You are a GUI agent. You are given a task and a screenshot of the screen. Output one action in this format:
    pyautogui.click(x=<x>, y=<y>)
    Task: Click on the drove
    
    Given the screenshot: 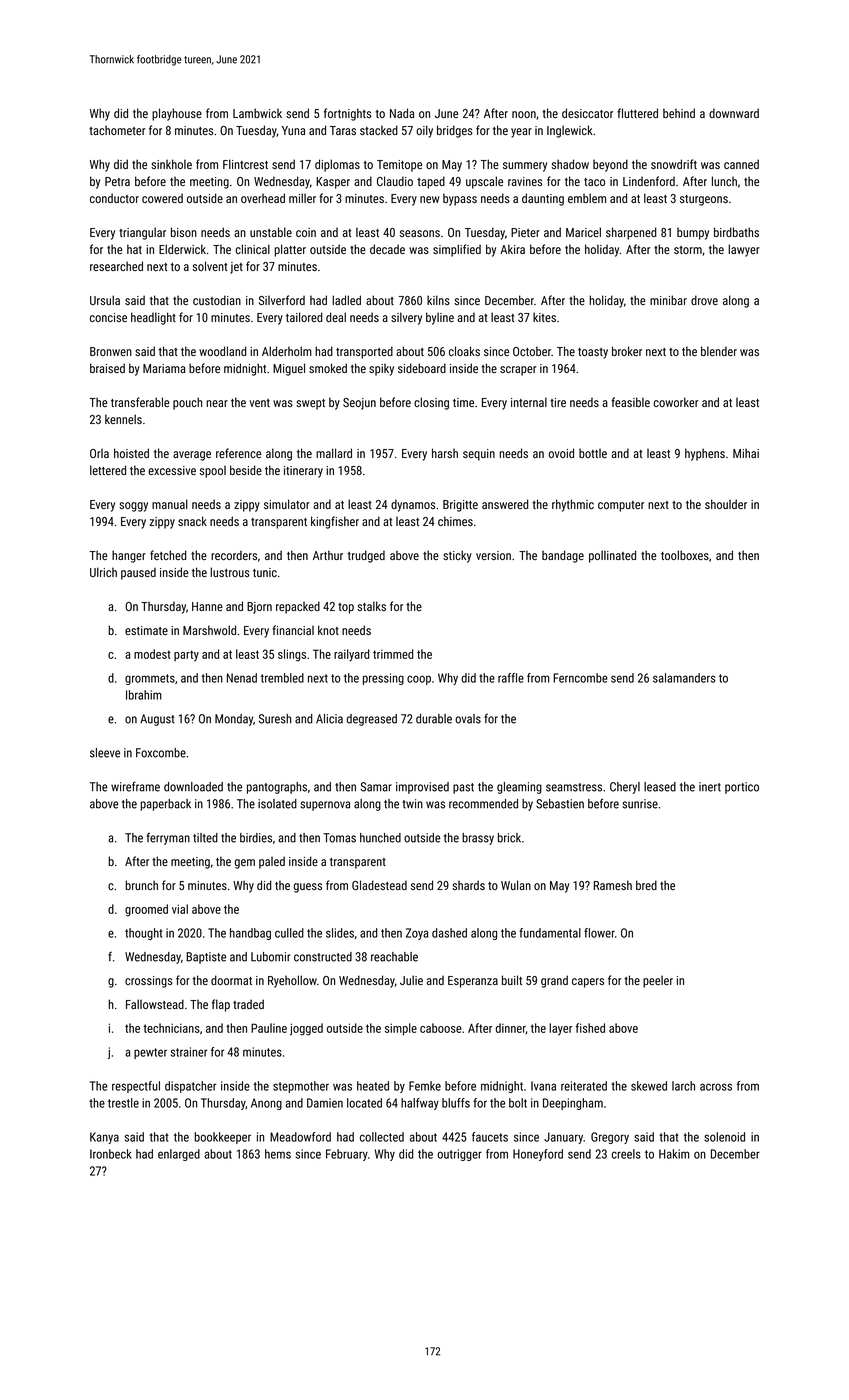 What is the action you would take?
    pyautogui.click(x=704, y=300)
